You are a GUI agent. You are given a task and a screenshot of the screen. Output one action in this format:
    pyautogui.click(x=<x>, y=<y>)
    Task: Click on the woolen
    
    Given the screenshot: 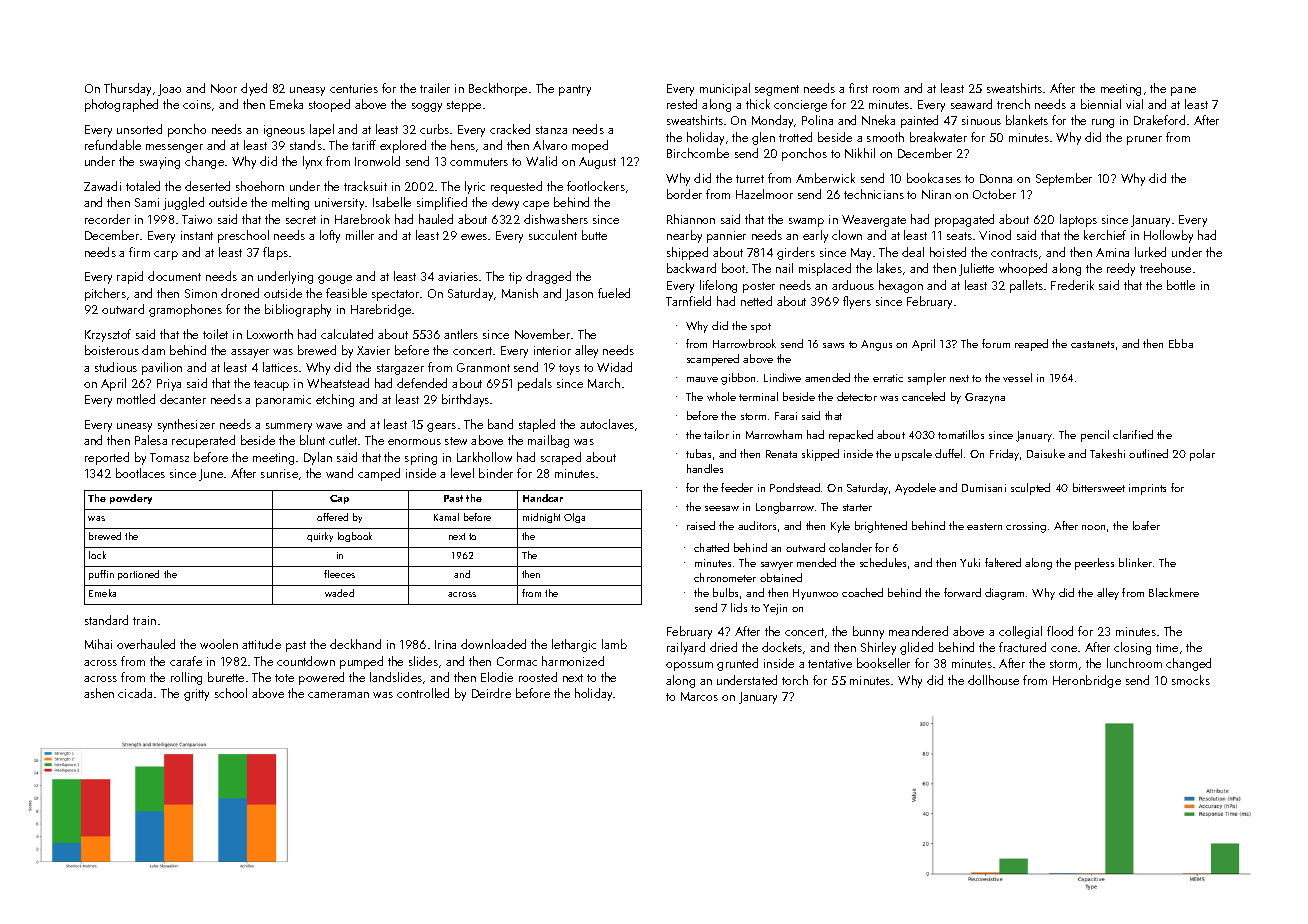 What is the action you would take?
    pyautogui.click(x=219, y=644)
